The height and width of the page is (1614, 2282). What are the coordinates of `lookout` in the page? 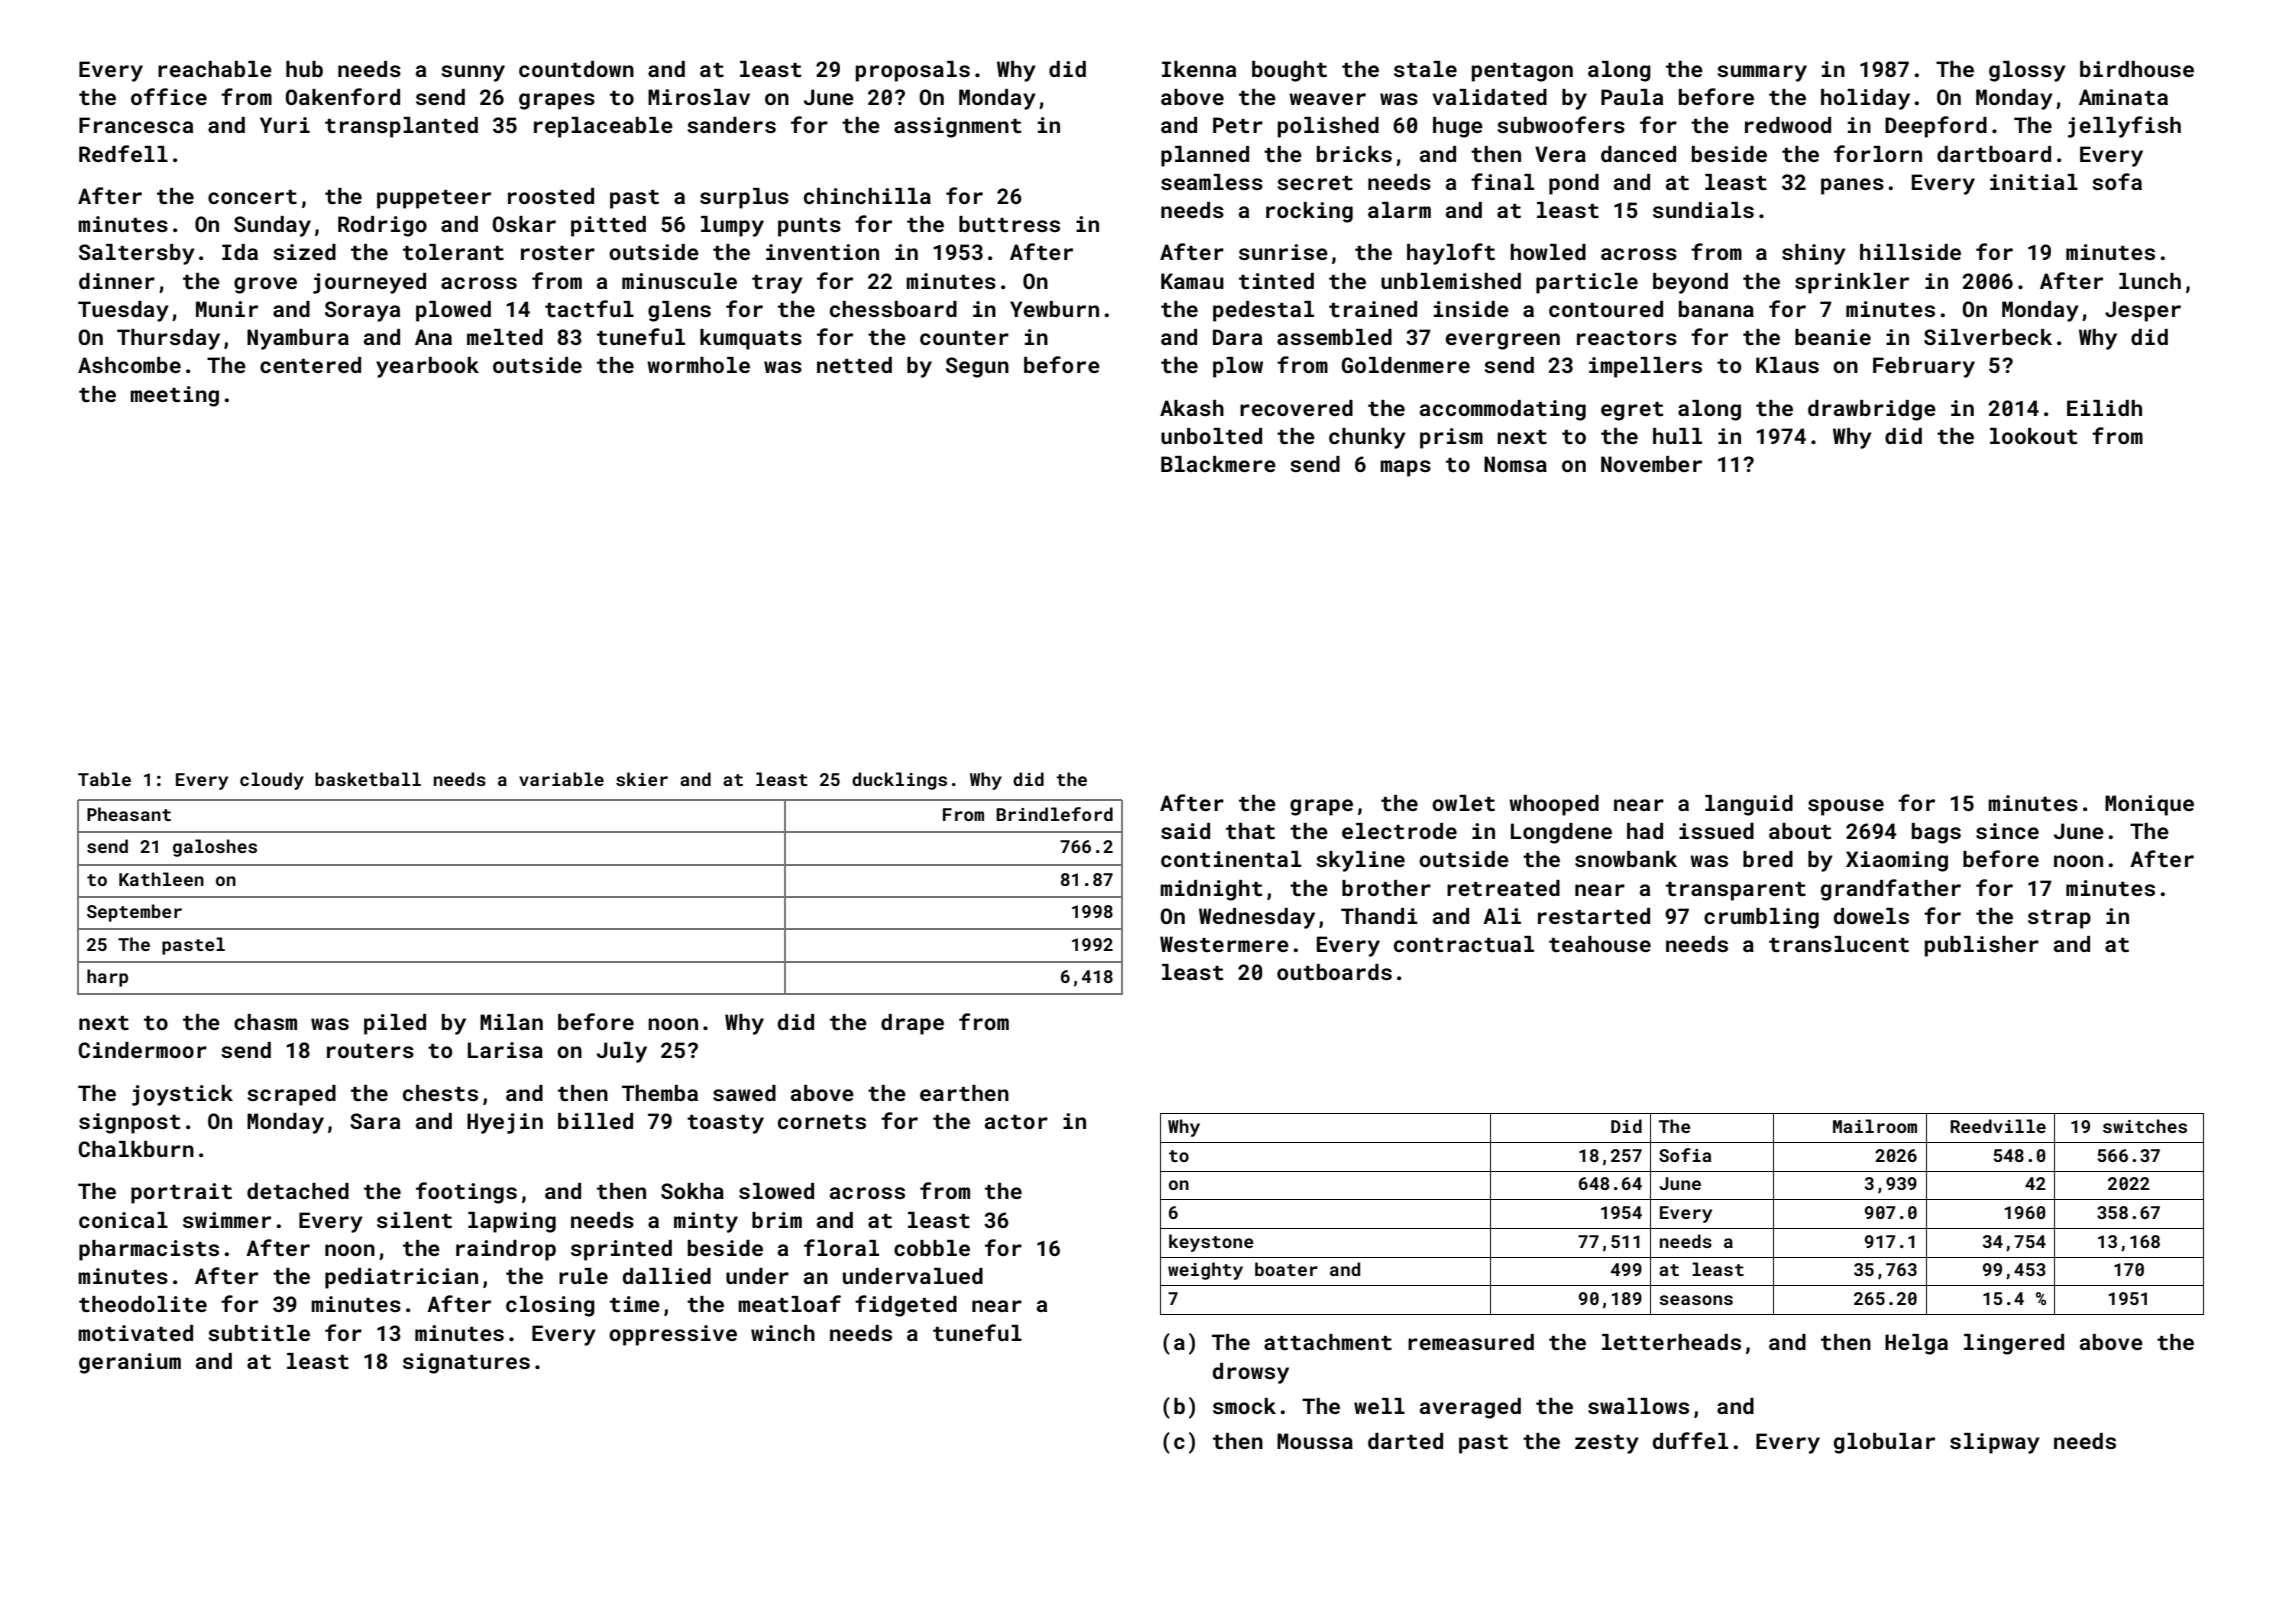 It's located at (2033, 436).
